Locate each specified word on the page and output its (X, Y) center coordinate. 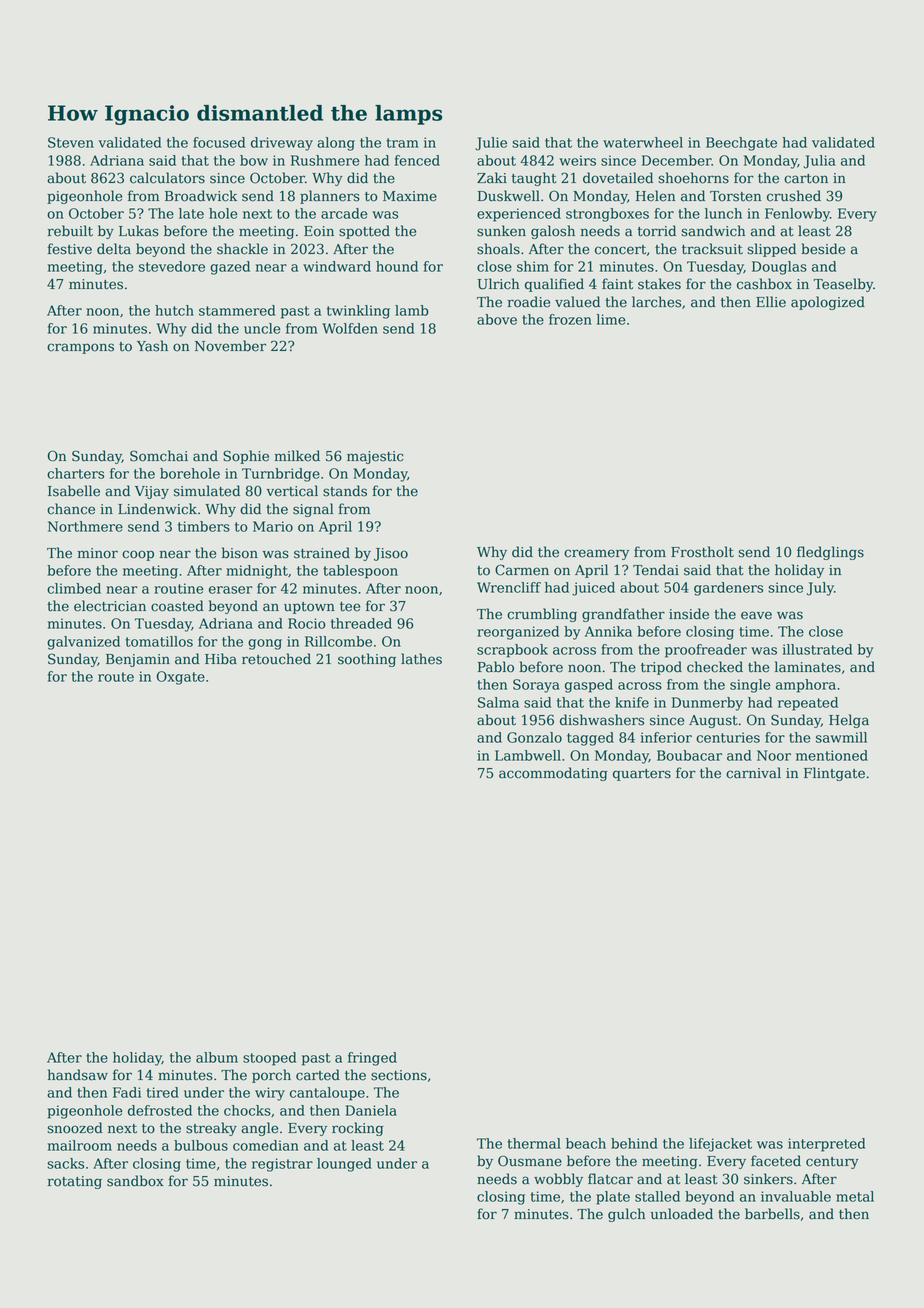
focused (219, 142)
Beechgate (741, 144)
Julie (491, 144)
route (116, 677)
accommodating (553, 774)
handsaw (78, 1075)
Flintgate (834, 774)
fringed (372, 1059)
